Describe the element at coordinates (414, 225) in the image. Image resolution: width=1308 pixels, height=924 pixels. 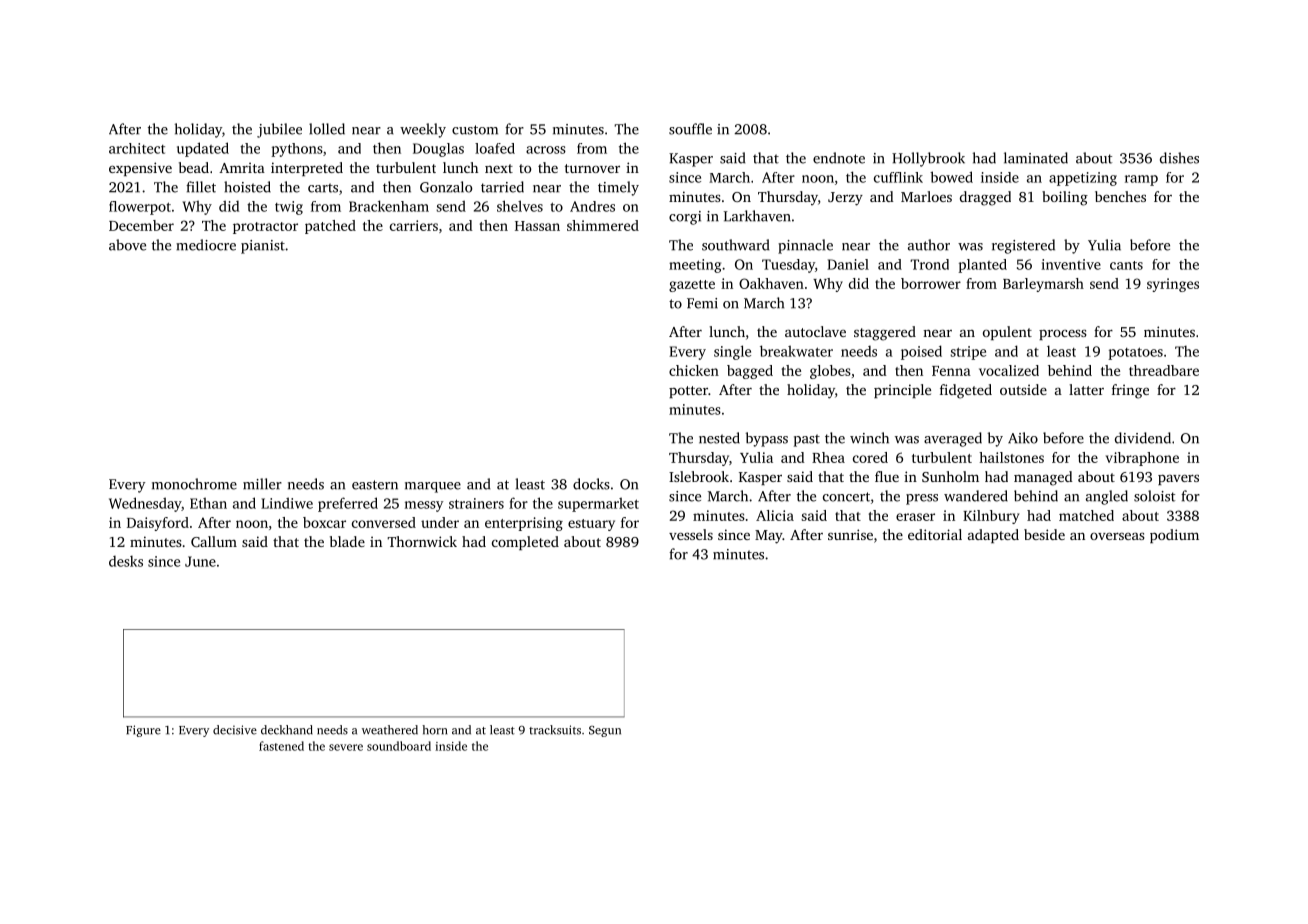
I see `carriers` at that location.
